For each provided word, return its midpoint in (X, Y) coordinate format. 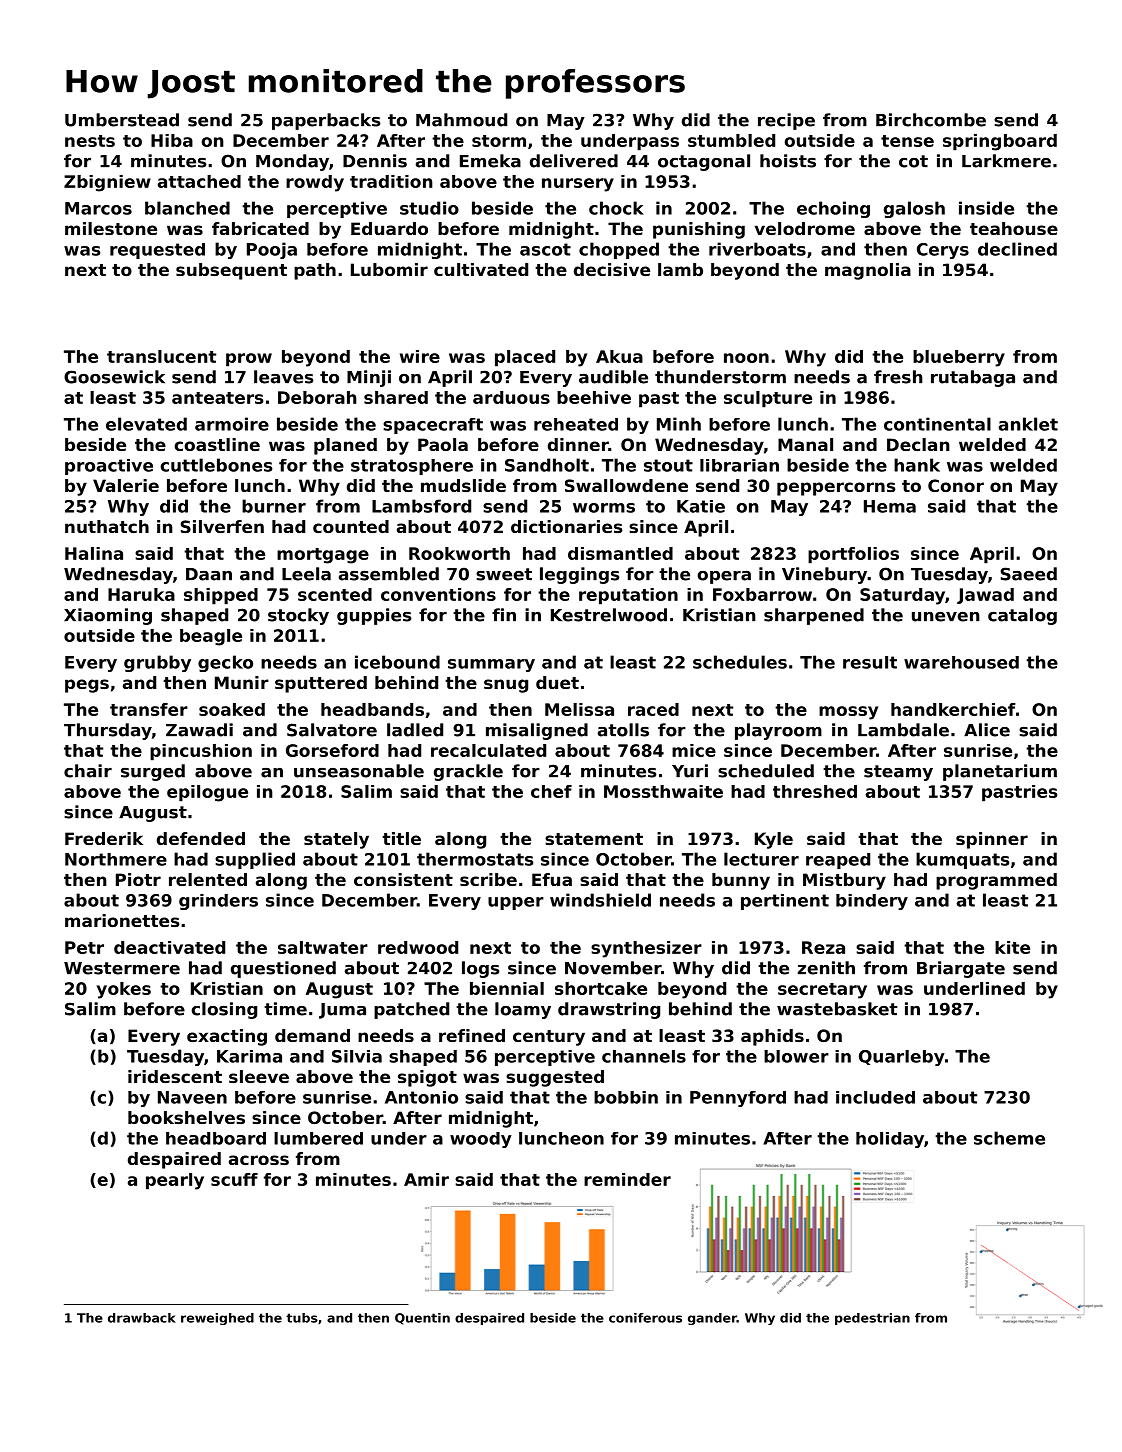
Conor (956, 485)
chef (551, 791)
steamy (898, 773)
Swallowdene (626, 485)
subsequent (231, 271)
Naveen (192, 1097)
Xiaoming (108, 616)
